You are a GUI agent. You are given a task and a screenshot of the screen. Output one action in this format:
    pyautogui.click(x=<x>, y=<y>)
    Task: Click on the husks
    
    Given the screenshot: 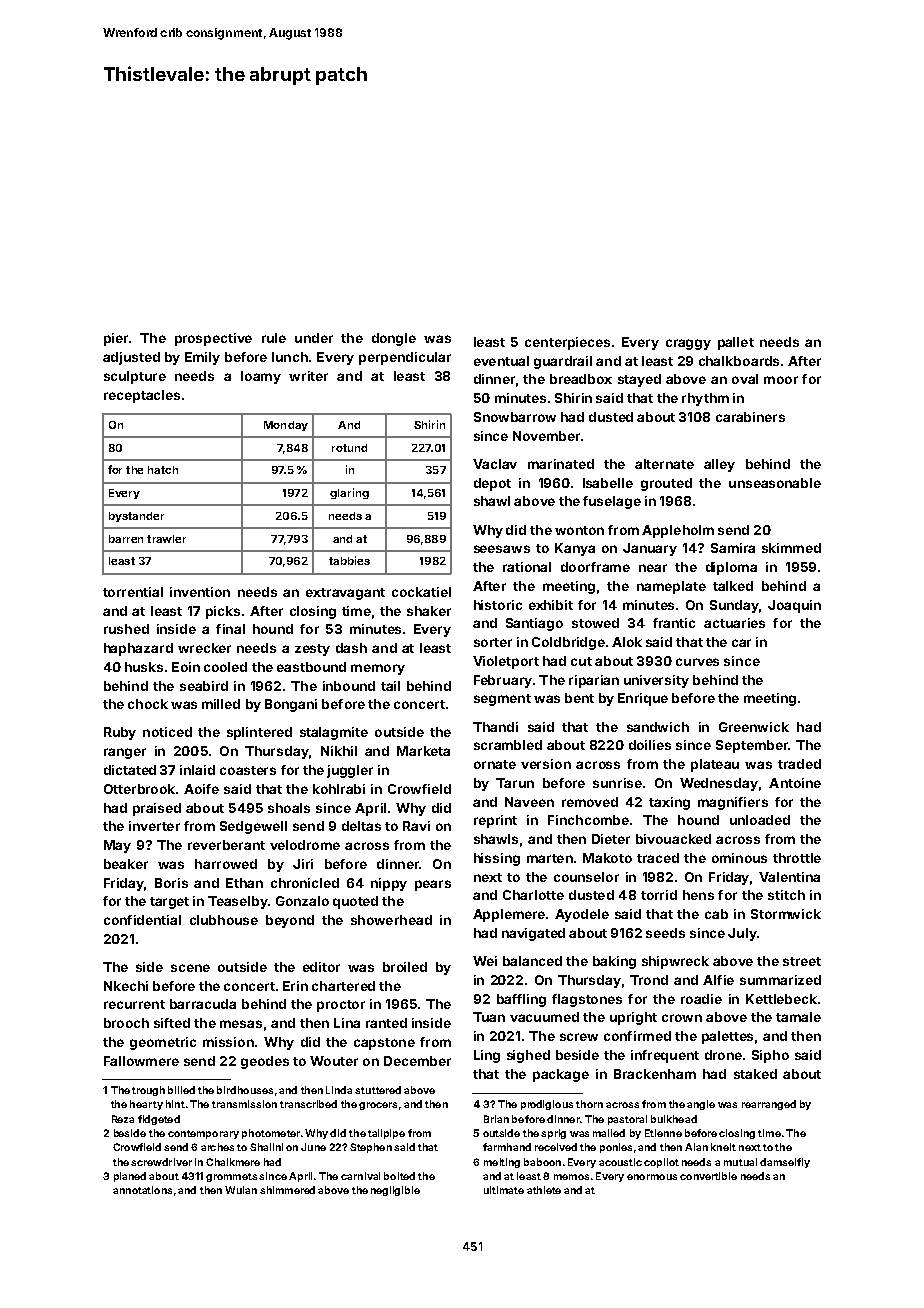 What is the action you would take?
    pyautogui.click(x=144, y=667)
